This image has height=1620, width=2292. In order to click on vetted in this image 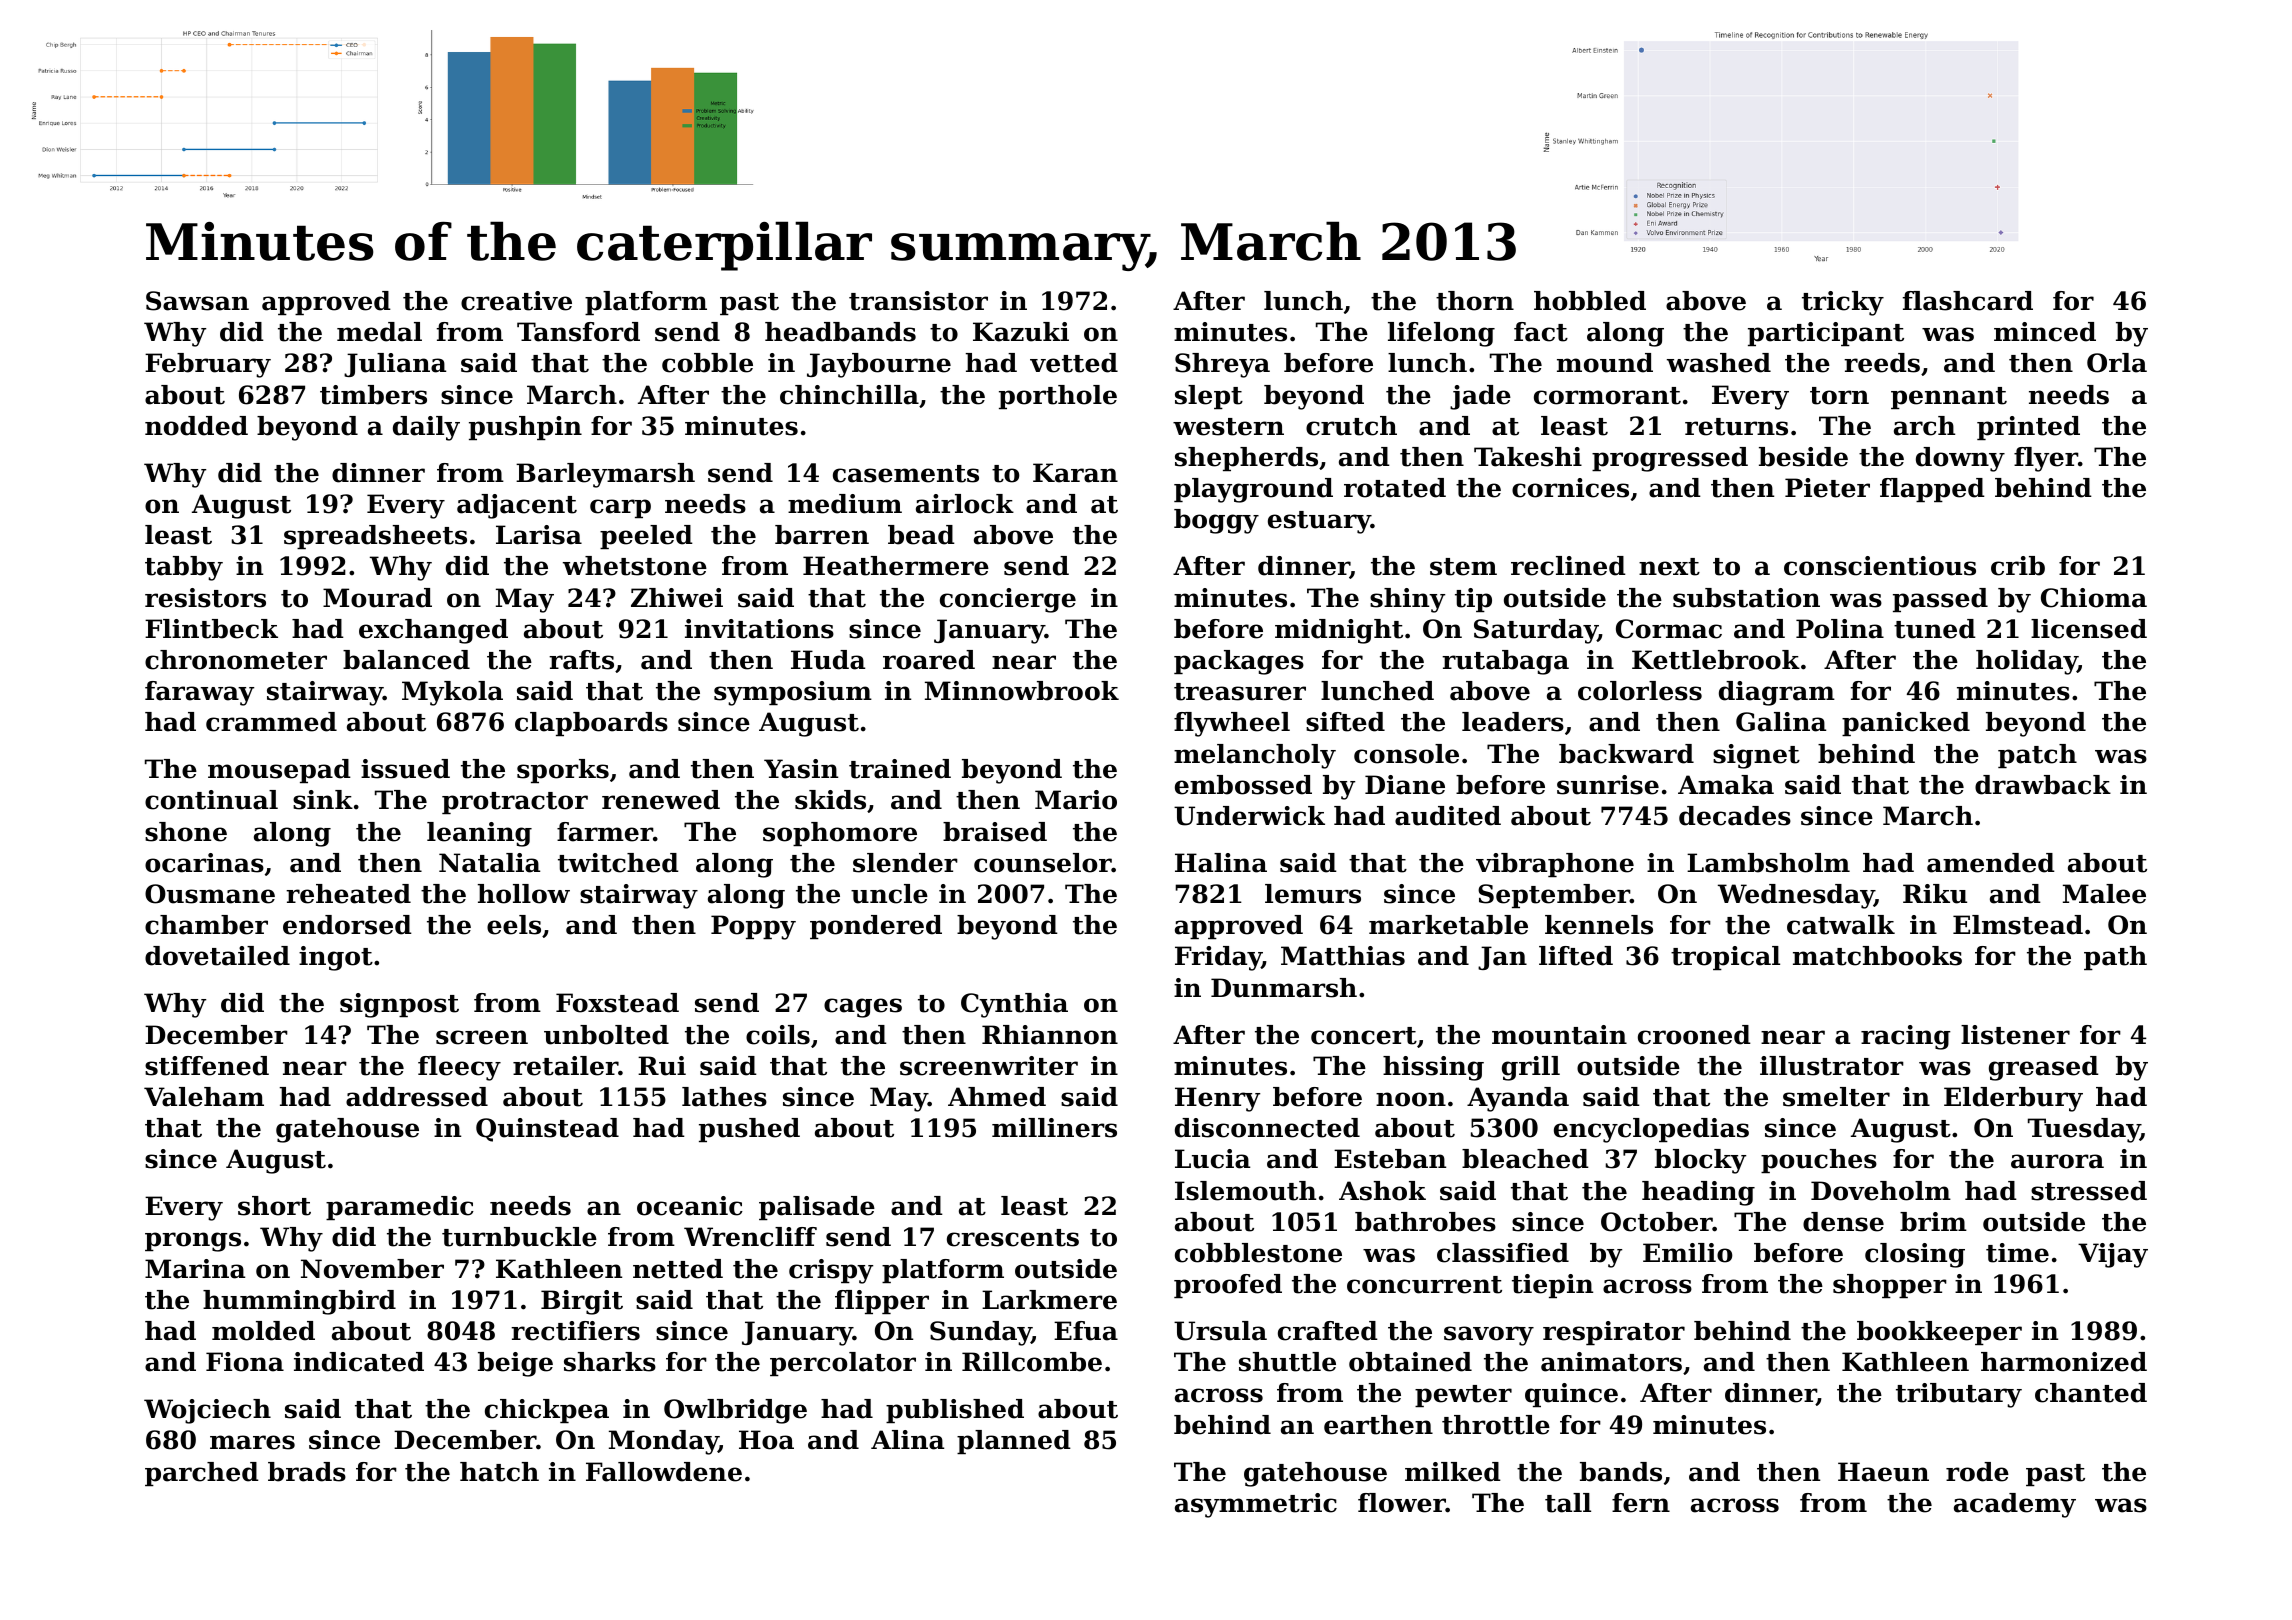, I will do `click(1074, 363)`.
